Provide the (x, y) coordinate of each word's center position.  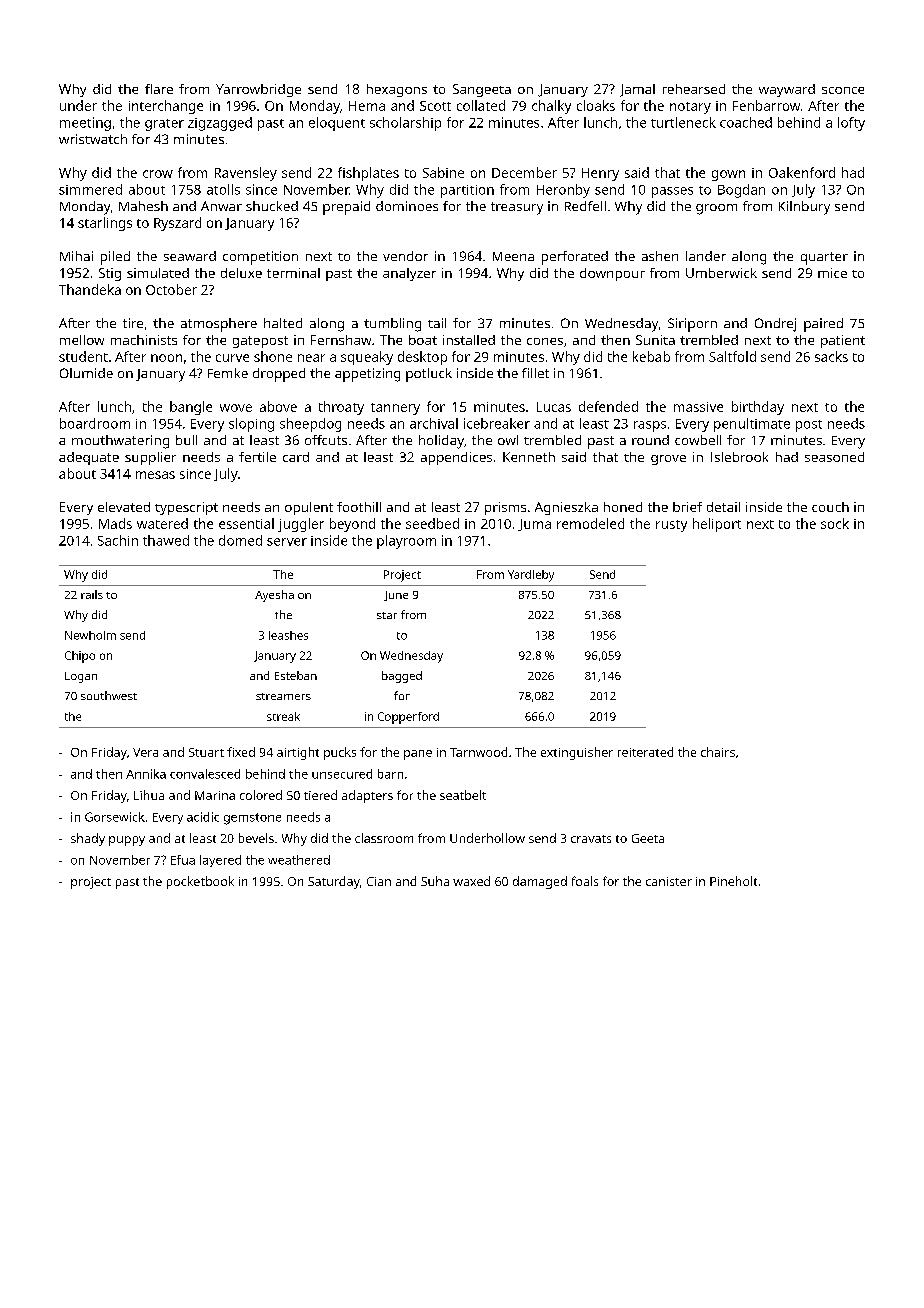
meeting (85, 124)
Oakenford (802, 172)
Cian (379, 881)
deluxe (241, 273)
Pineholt (733, 881)
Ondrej (775, 325)
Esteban (296, 675)
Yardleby (531, 576)
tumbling (392, 325)
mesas (155, 475)
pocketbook (200, 882)
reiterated (645, 752)
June (396, 596)
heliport (717, 525)
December (524, 172)
